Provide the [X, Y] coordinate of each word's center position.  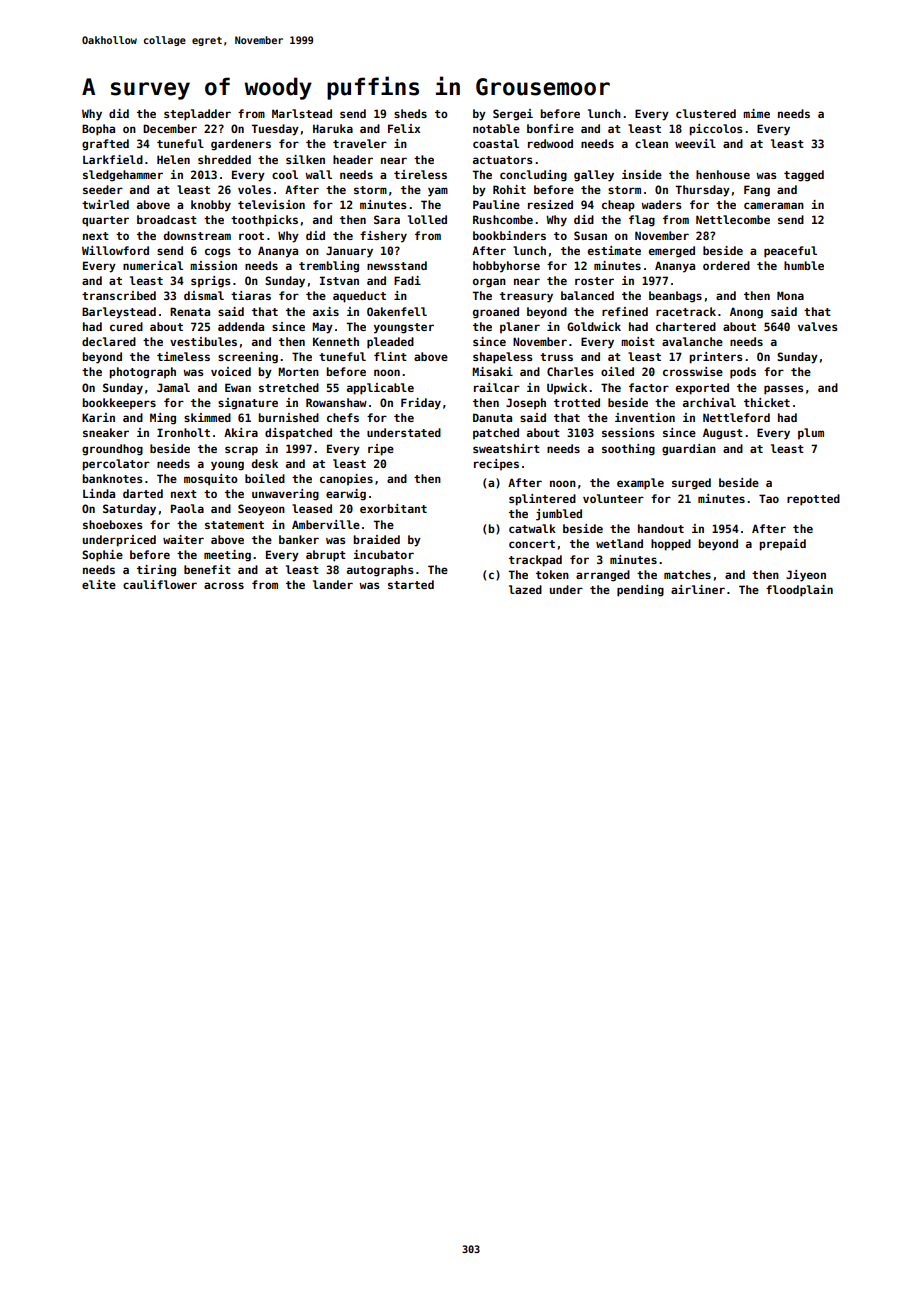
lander [333, 584]
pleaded [390, 343]
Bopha [98, 130]
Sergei [513, 115]
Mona [790, 295]
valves [817, 326]
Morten [298, 371]
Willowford [115, 250]
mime [756, 113]
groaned [496, 313]
